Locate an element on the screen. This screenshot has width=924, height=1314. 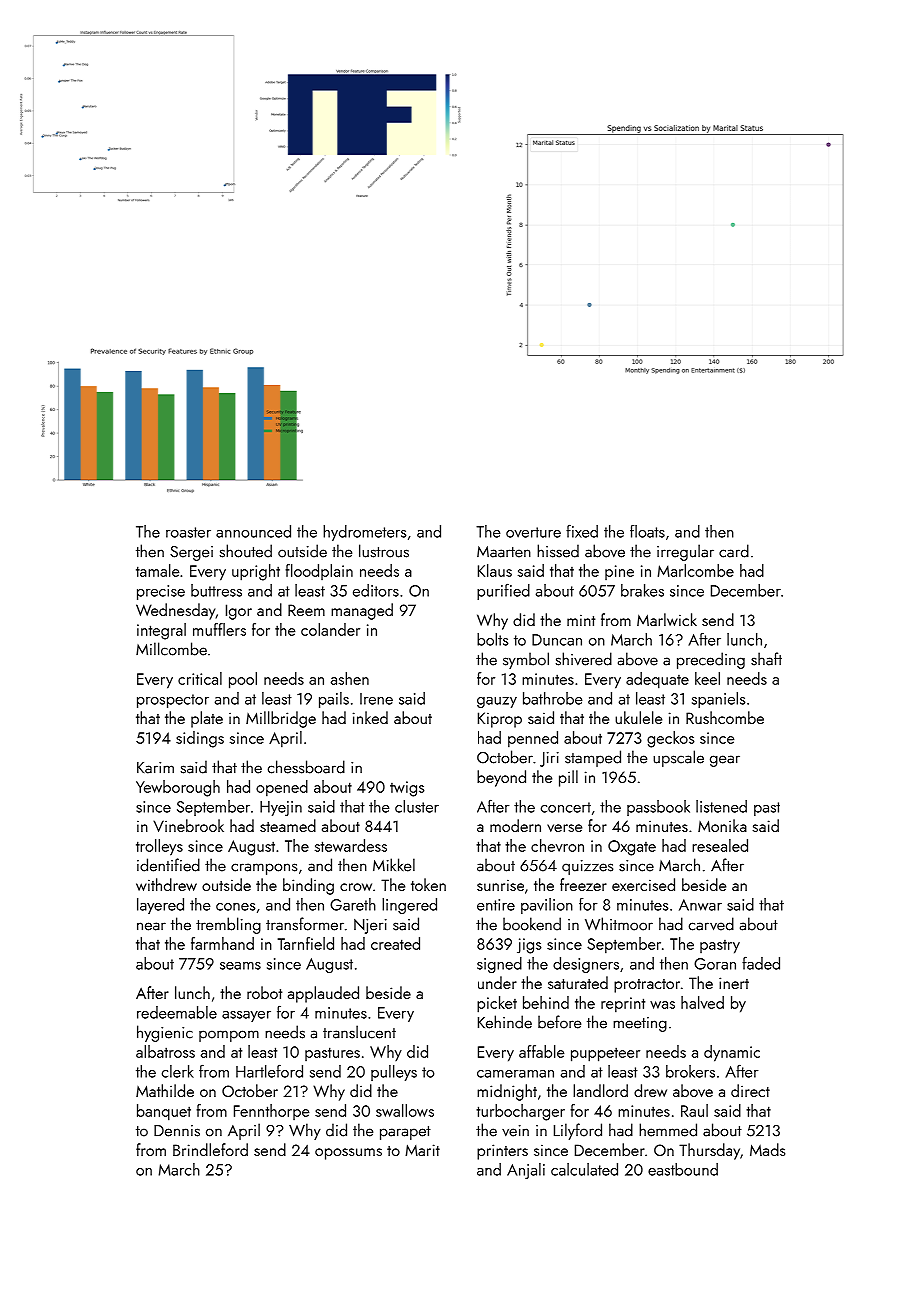
Brindleford is located at coordinates (210, 1149).
